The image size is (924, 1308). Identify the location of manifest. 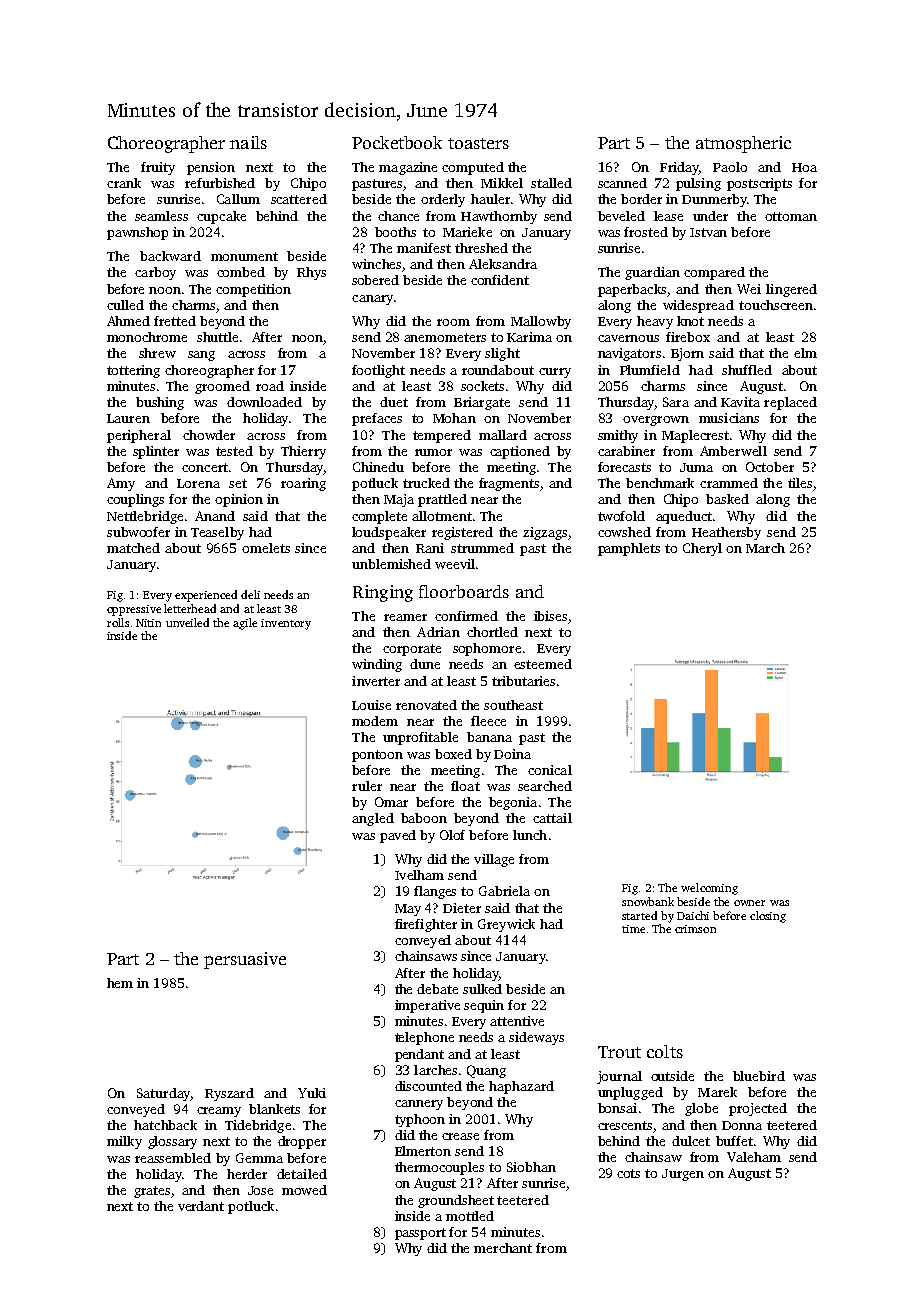
(424, 248).
